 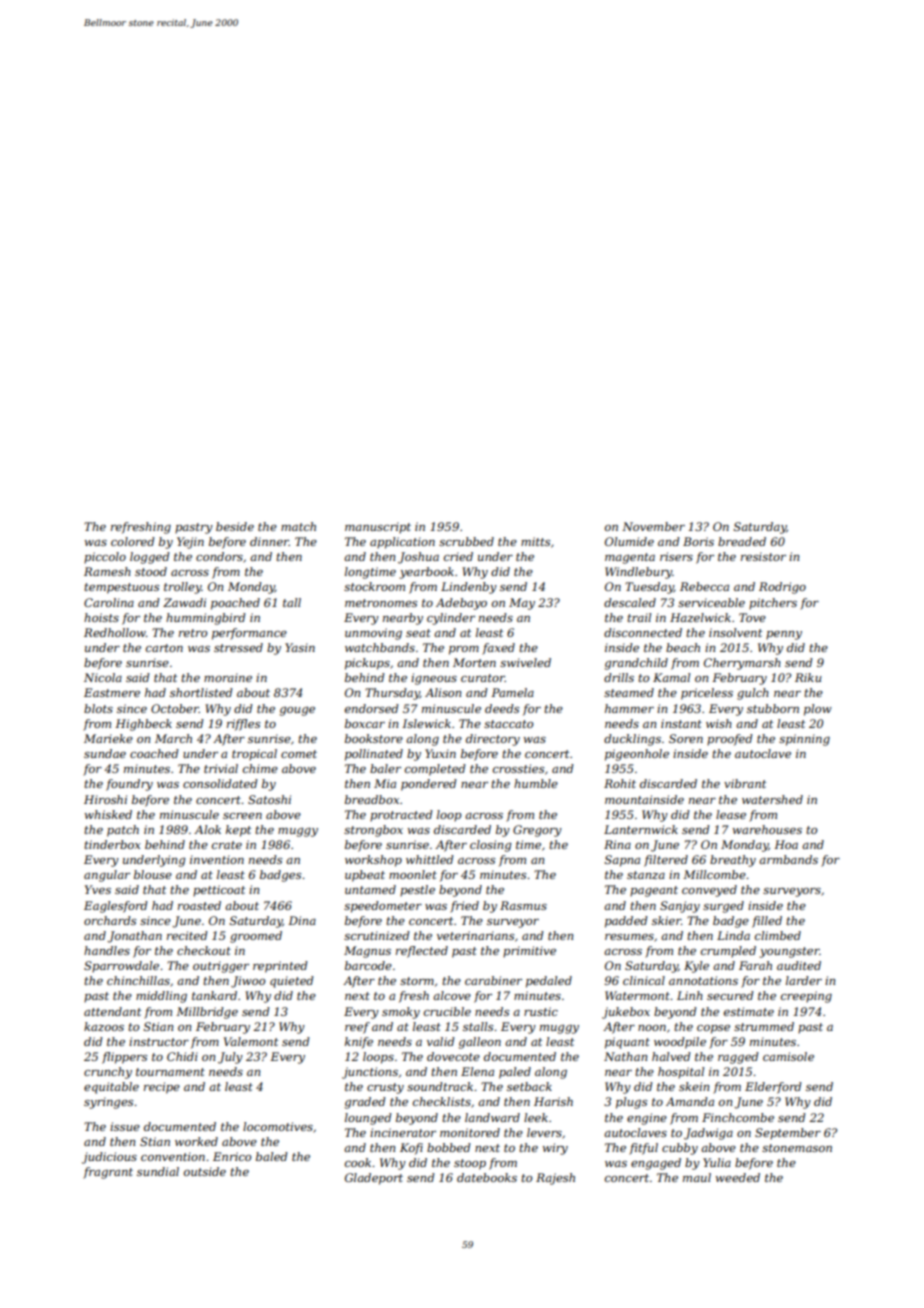 I want to click on November, so click(x=653, y=526).
